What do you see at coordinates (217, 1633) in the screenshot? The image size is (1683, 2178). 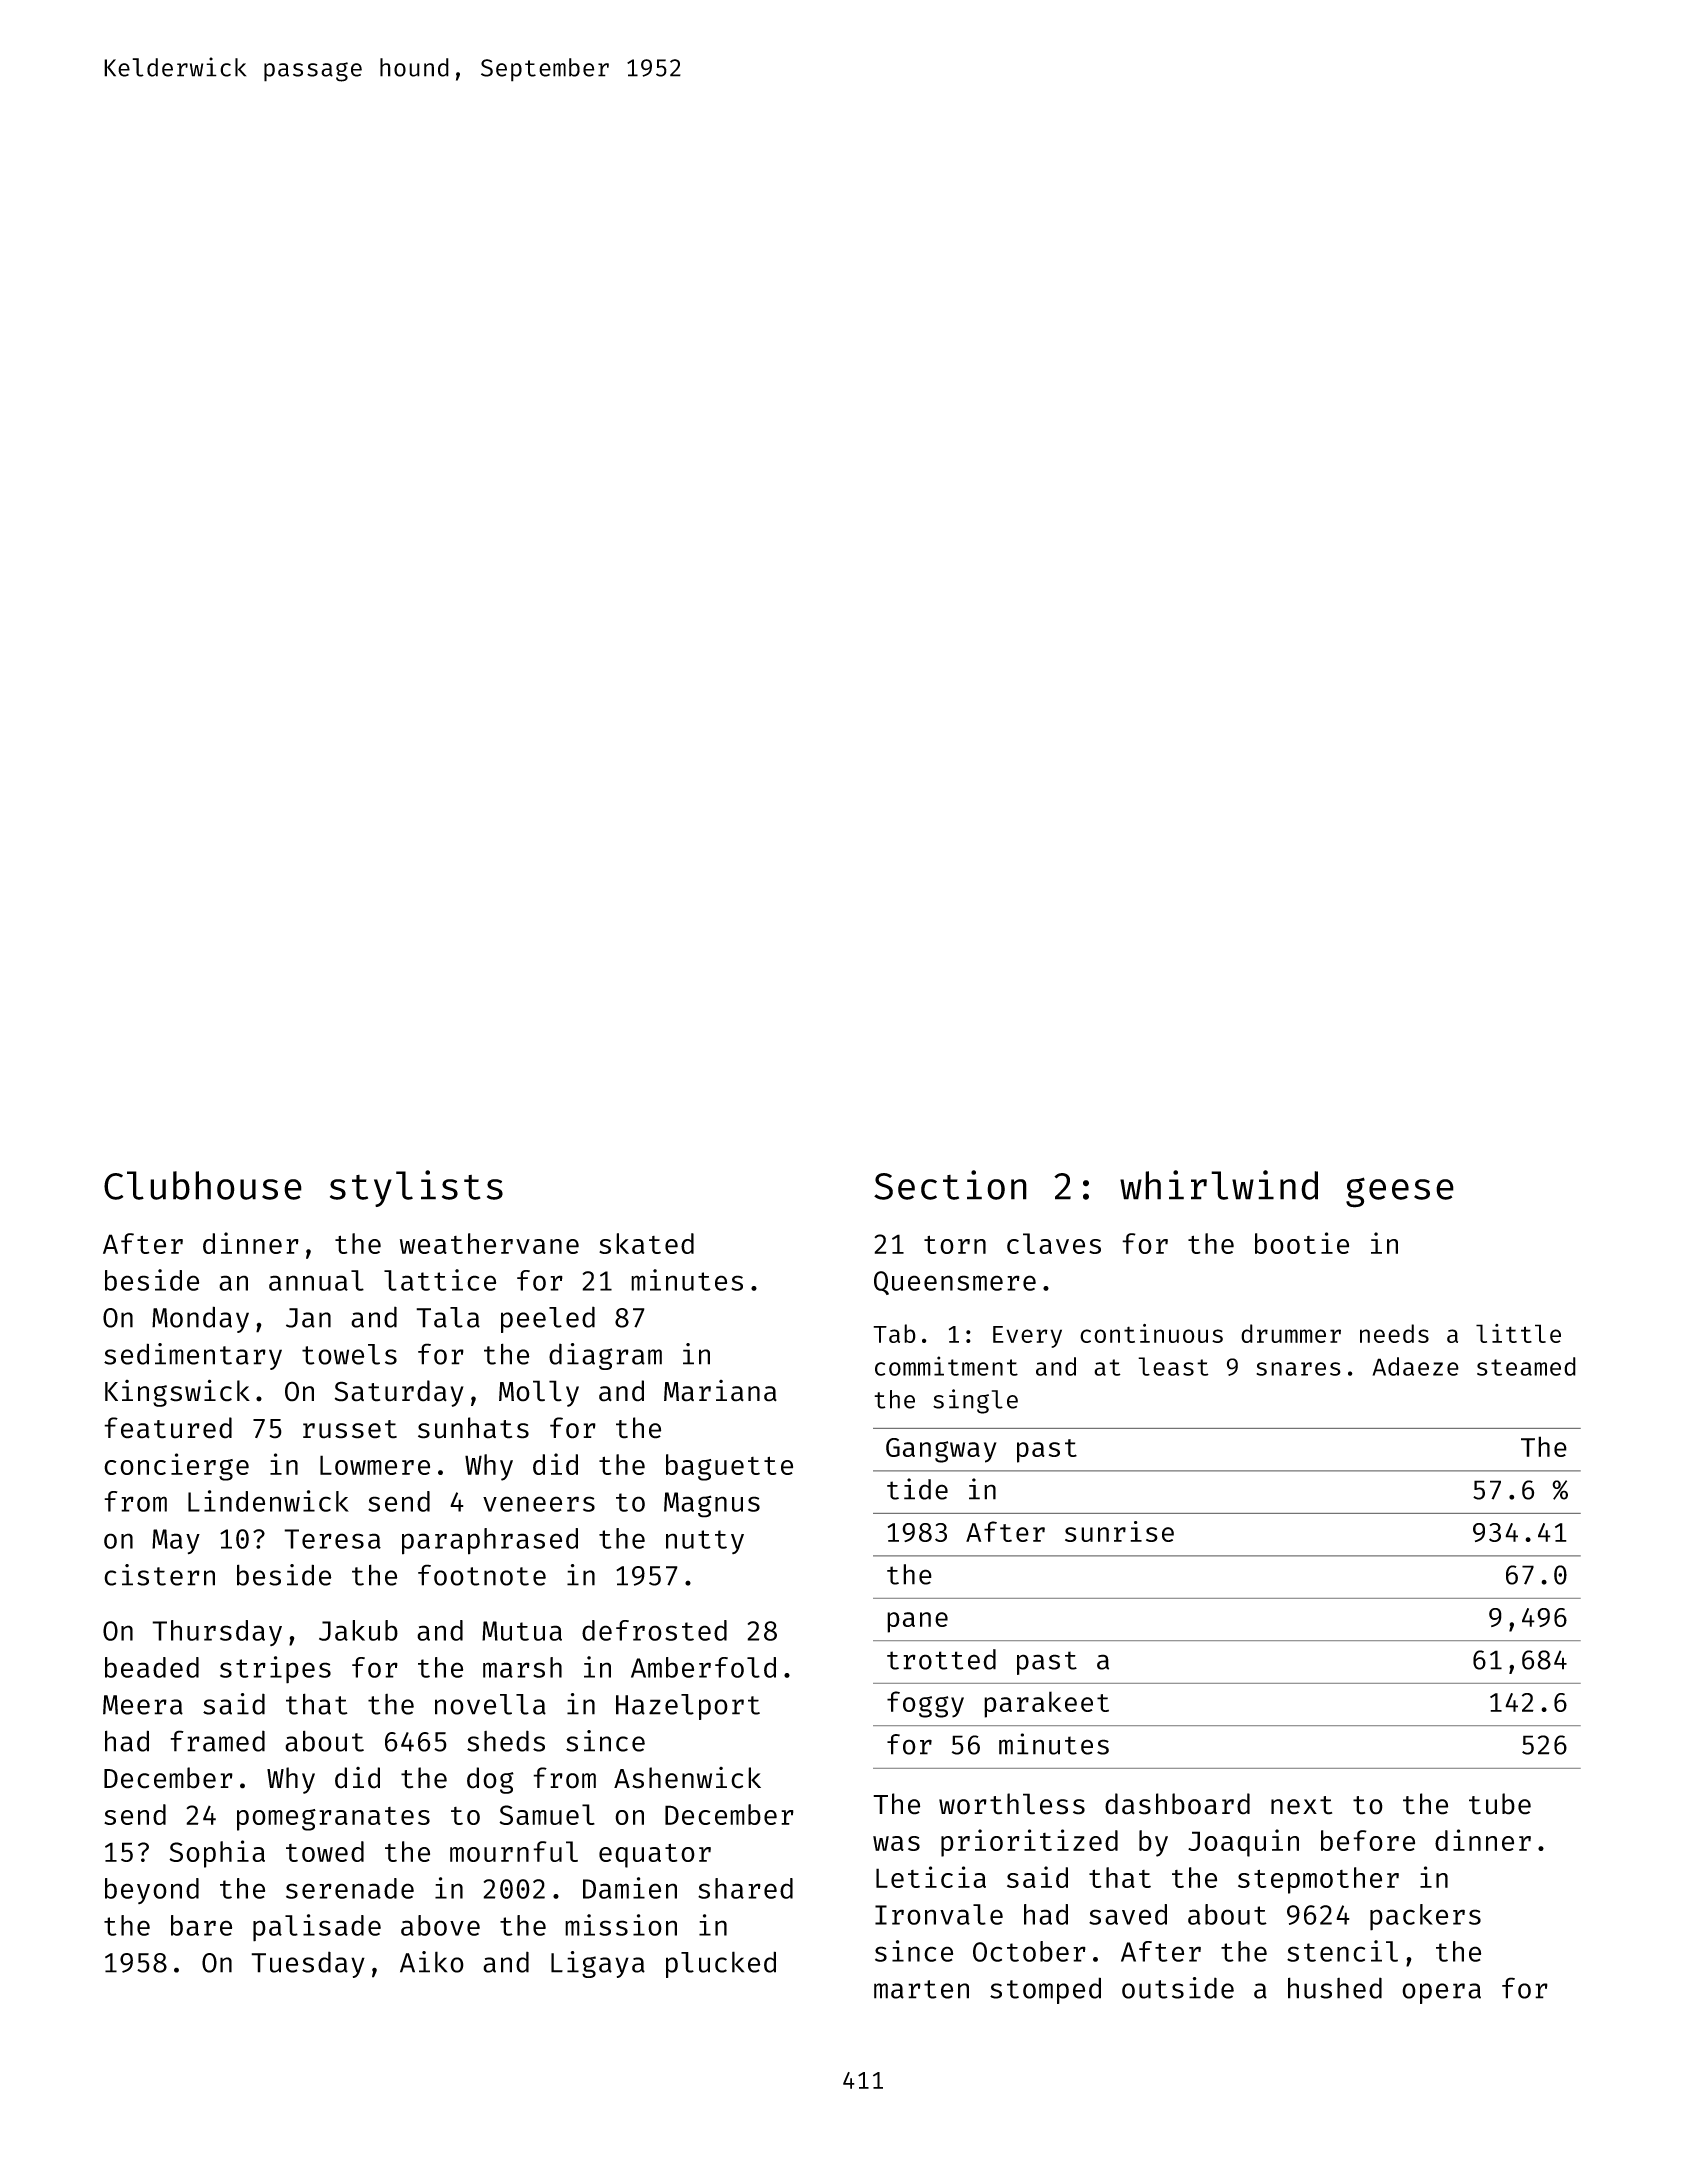 I see `Thursday` at bounding box center [217, 1633].
